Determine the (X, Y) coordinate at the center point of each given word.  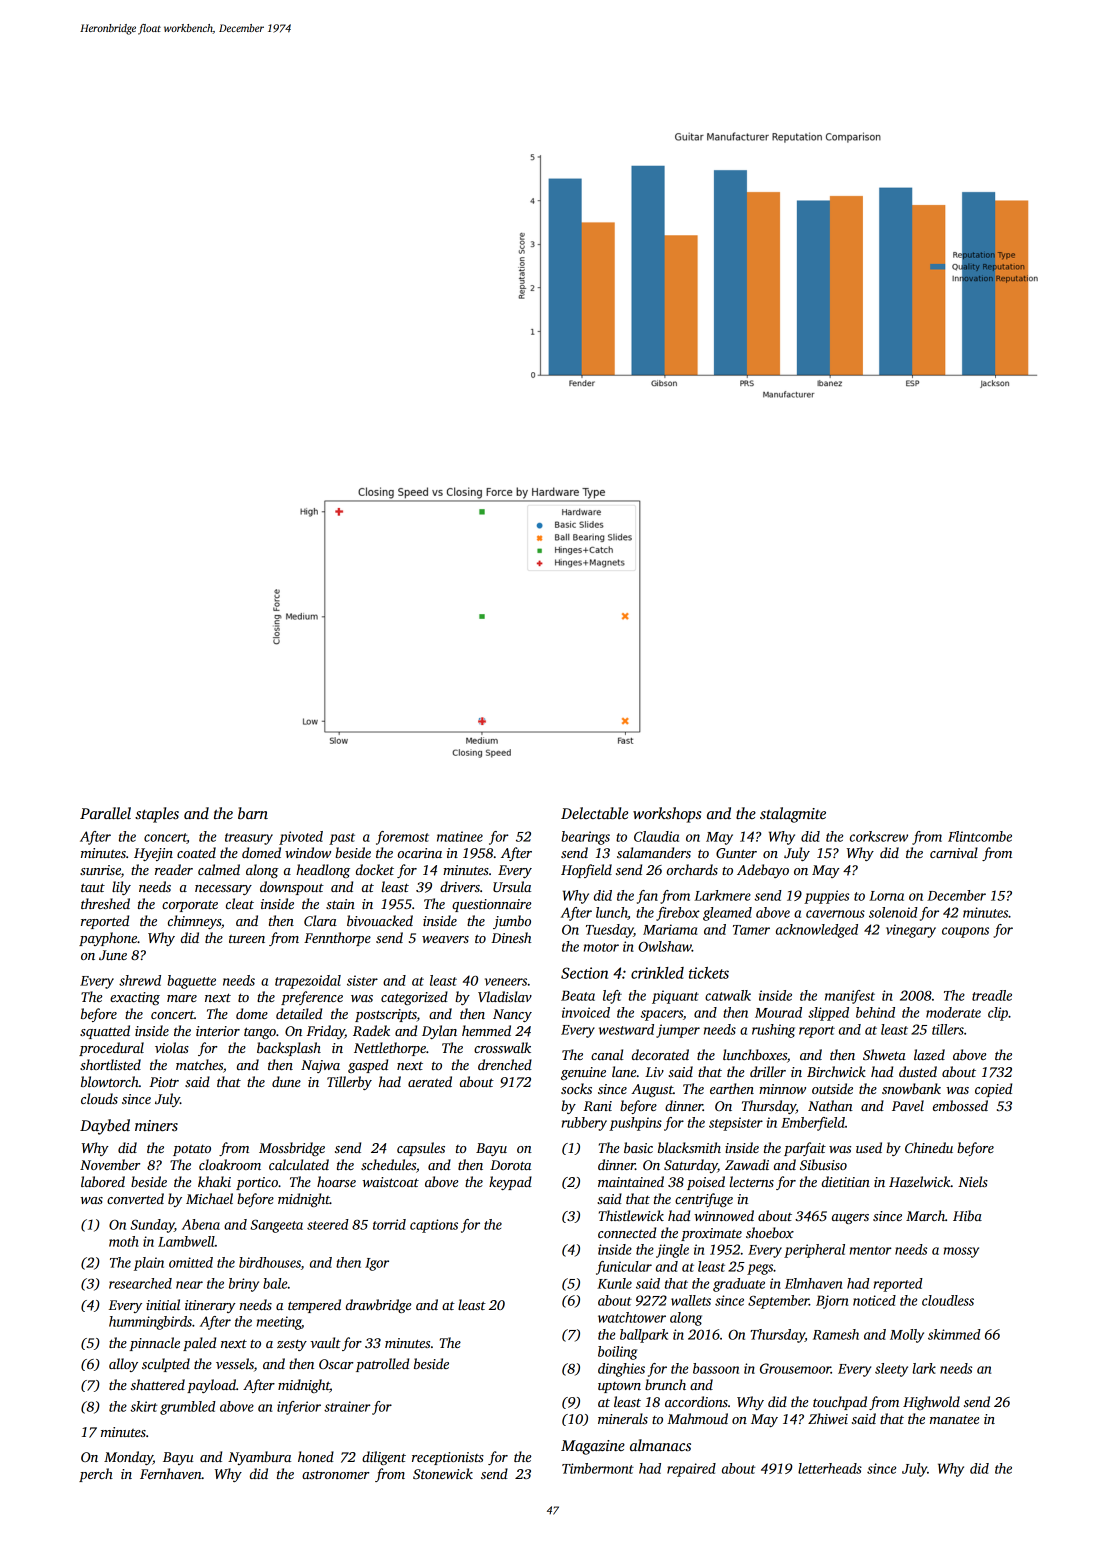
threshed (105, 903)
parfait (805, 1149)
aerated (430, 1081)
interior (218, 1031)
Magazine (593, 1447)
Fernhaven (171, 1473)
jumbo (512, 922)
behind (875, 1012)
